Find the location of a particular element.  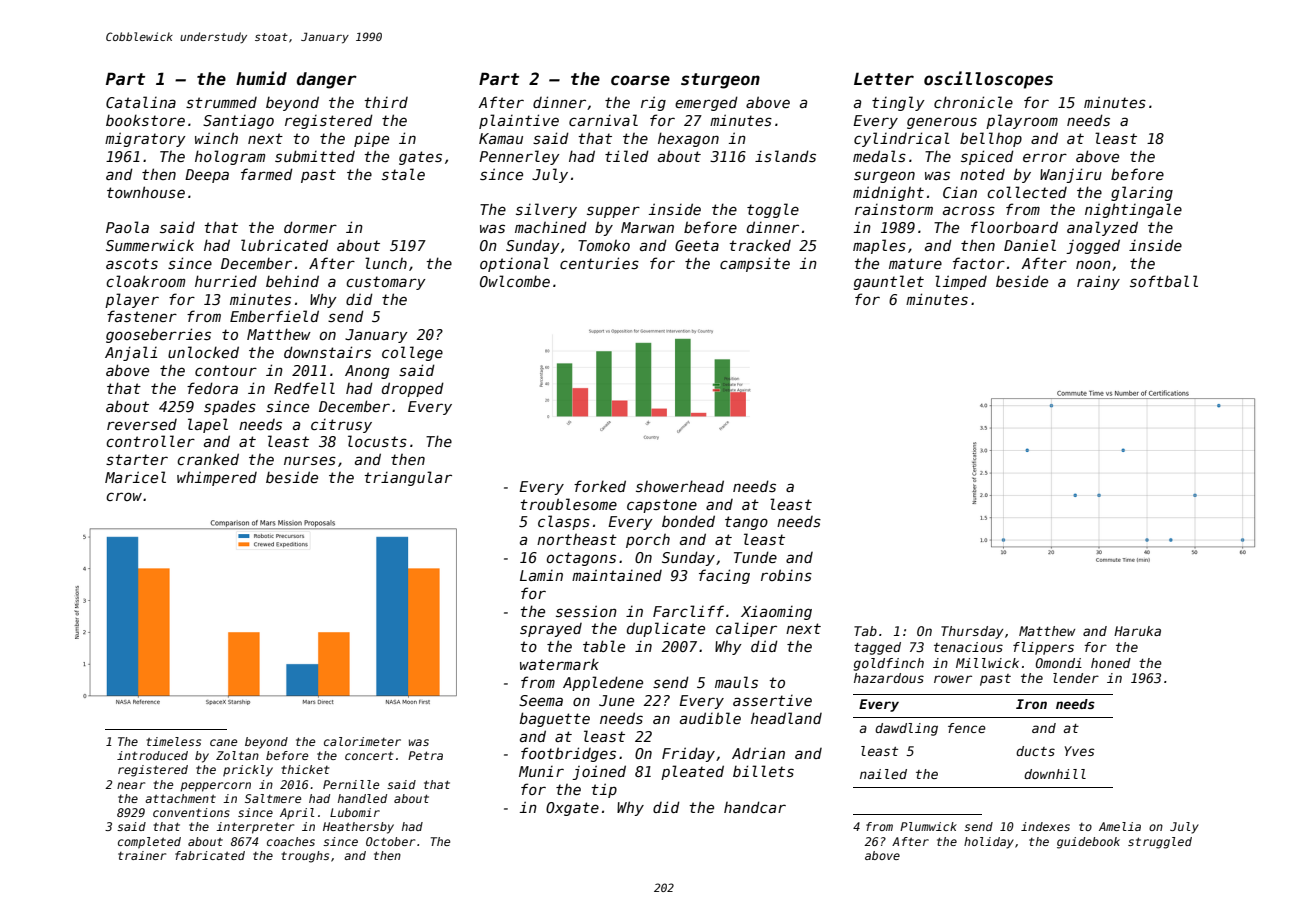

capstone is located at coordinates (662, 506).
